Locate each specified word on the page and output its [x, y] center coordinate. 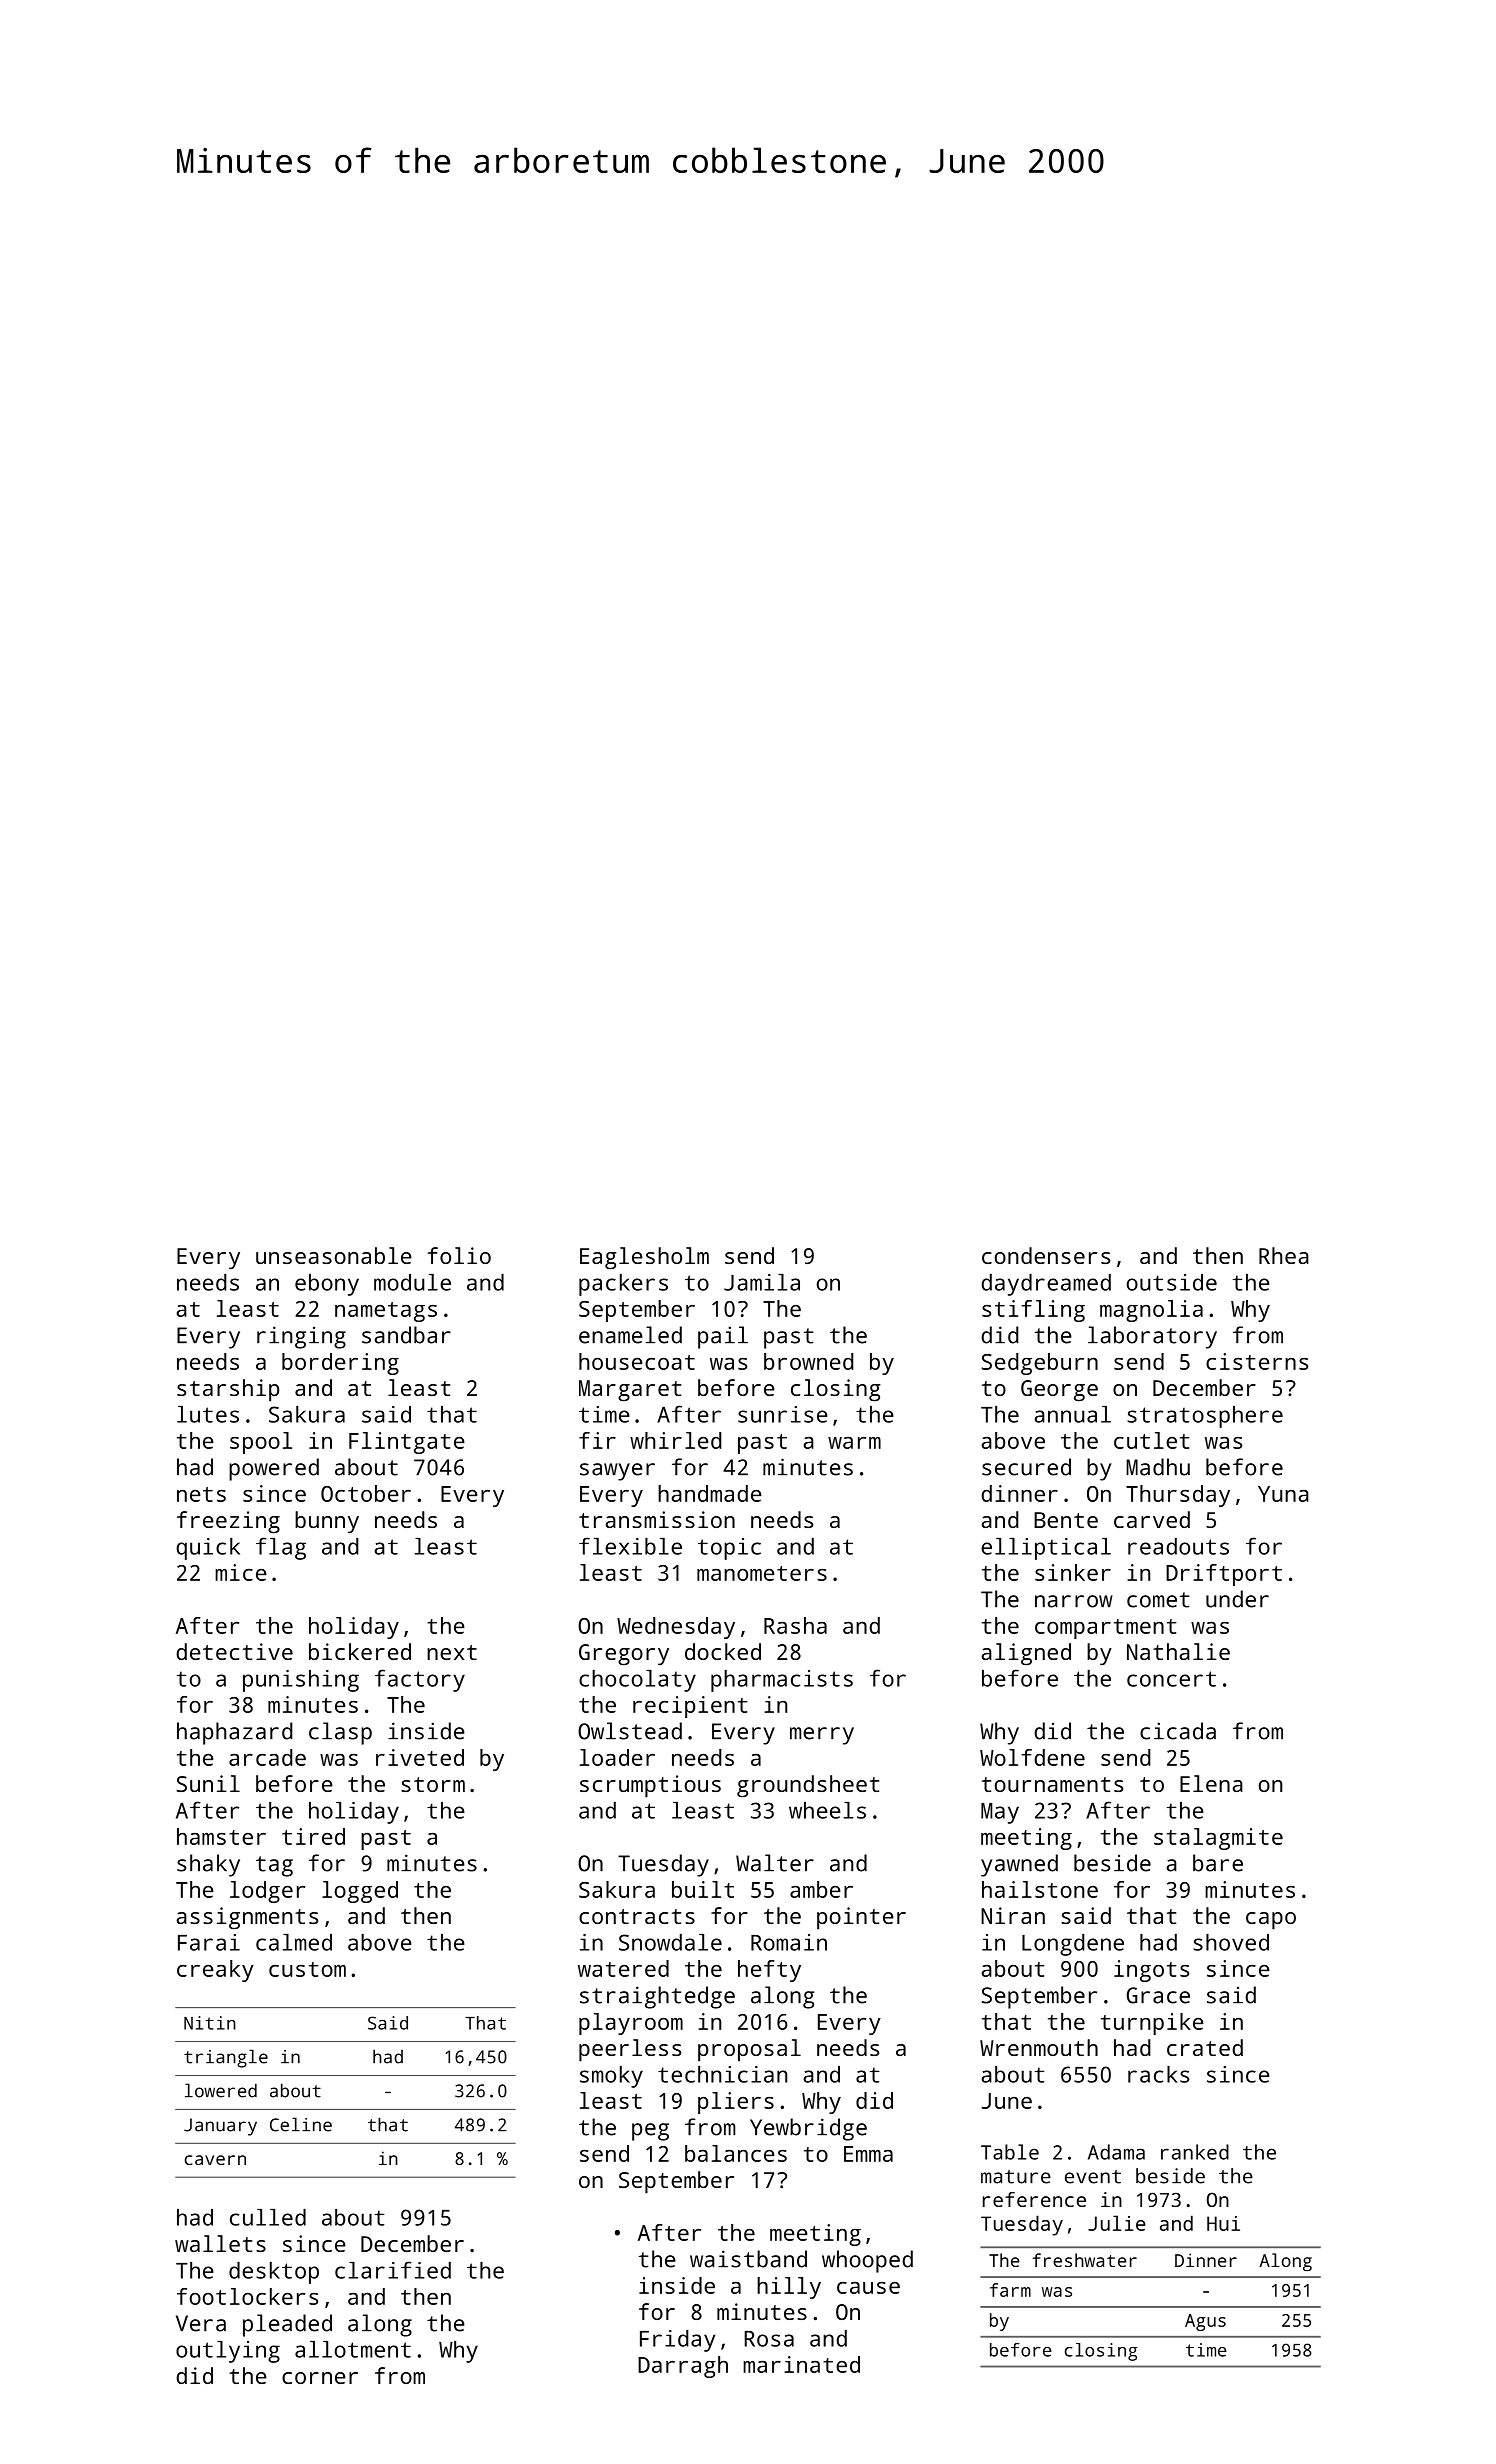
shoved [1231, 1942]
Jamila [762, 1282]
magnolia [1151, 1311]
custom [307, 1969]
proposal [749, 2050]
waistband [748, 2259]
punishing [301, 1681]
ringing [301, 1337]
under [1237, 1599]
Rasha [795, 1625]
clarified [393, 2270]
